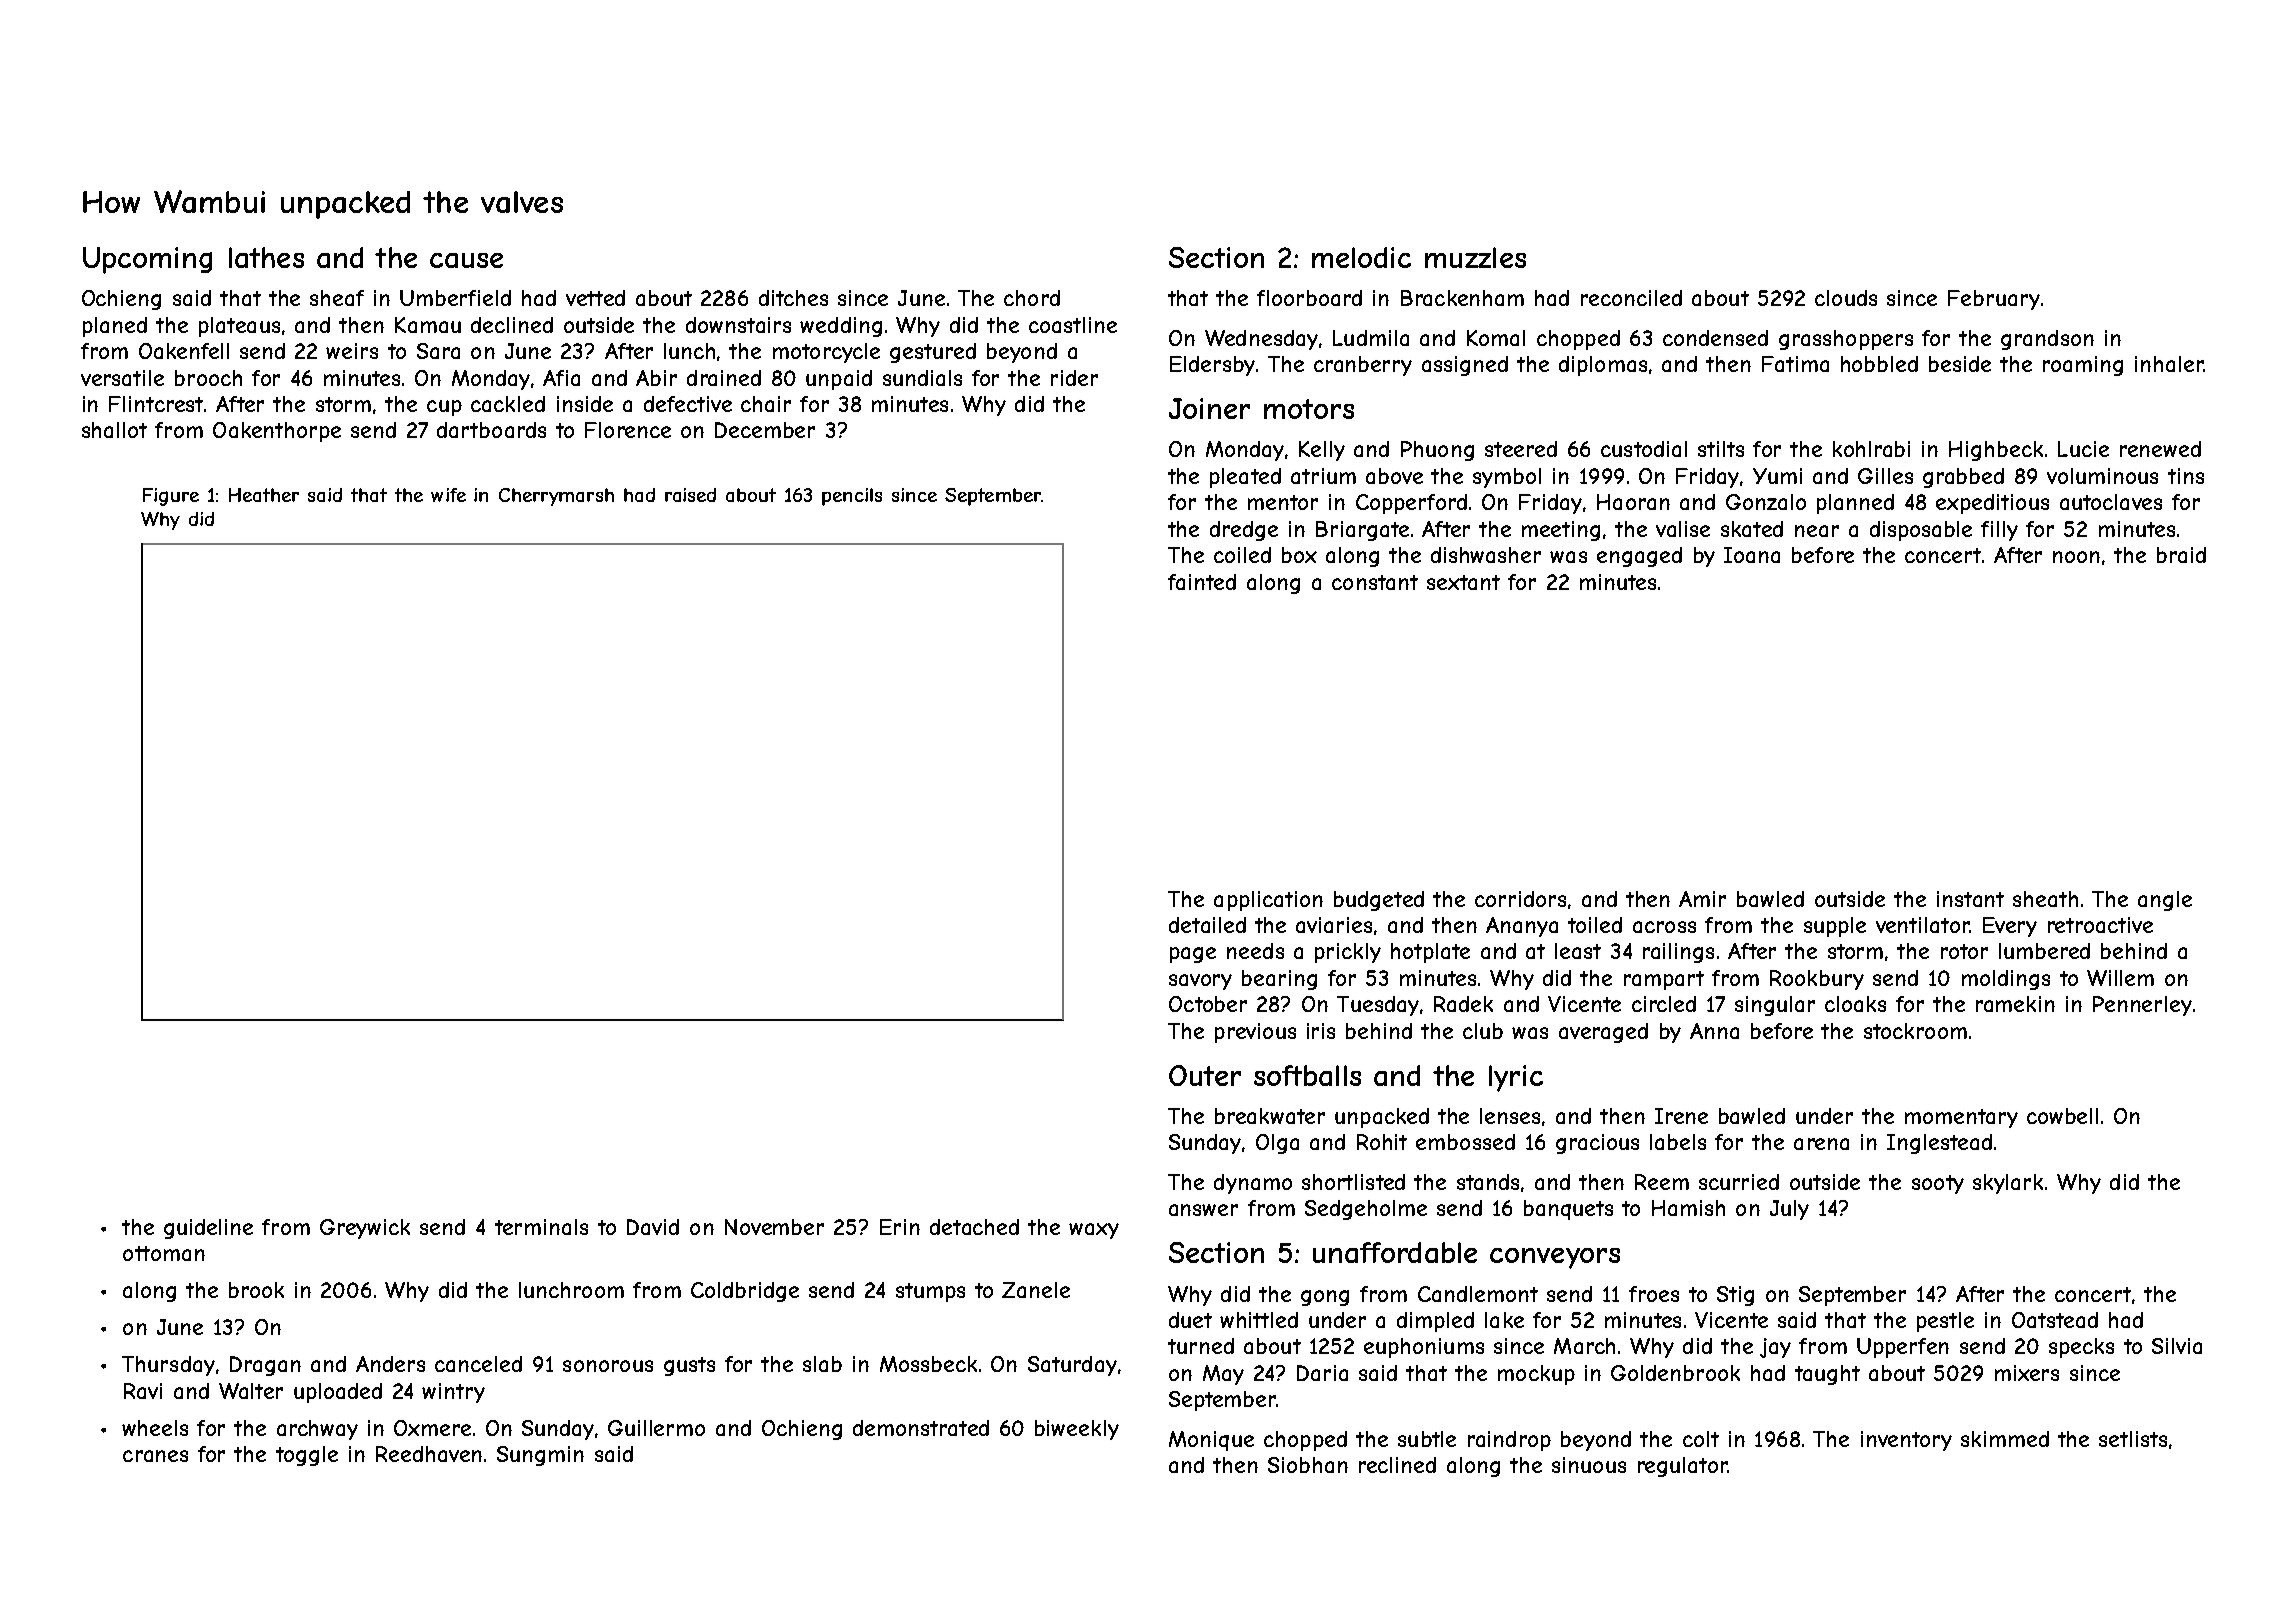 The image size is (2292, 1620). Describe the element at coordinates (171, 497) in the image. I see `Figure` at that location.
